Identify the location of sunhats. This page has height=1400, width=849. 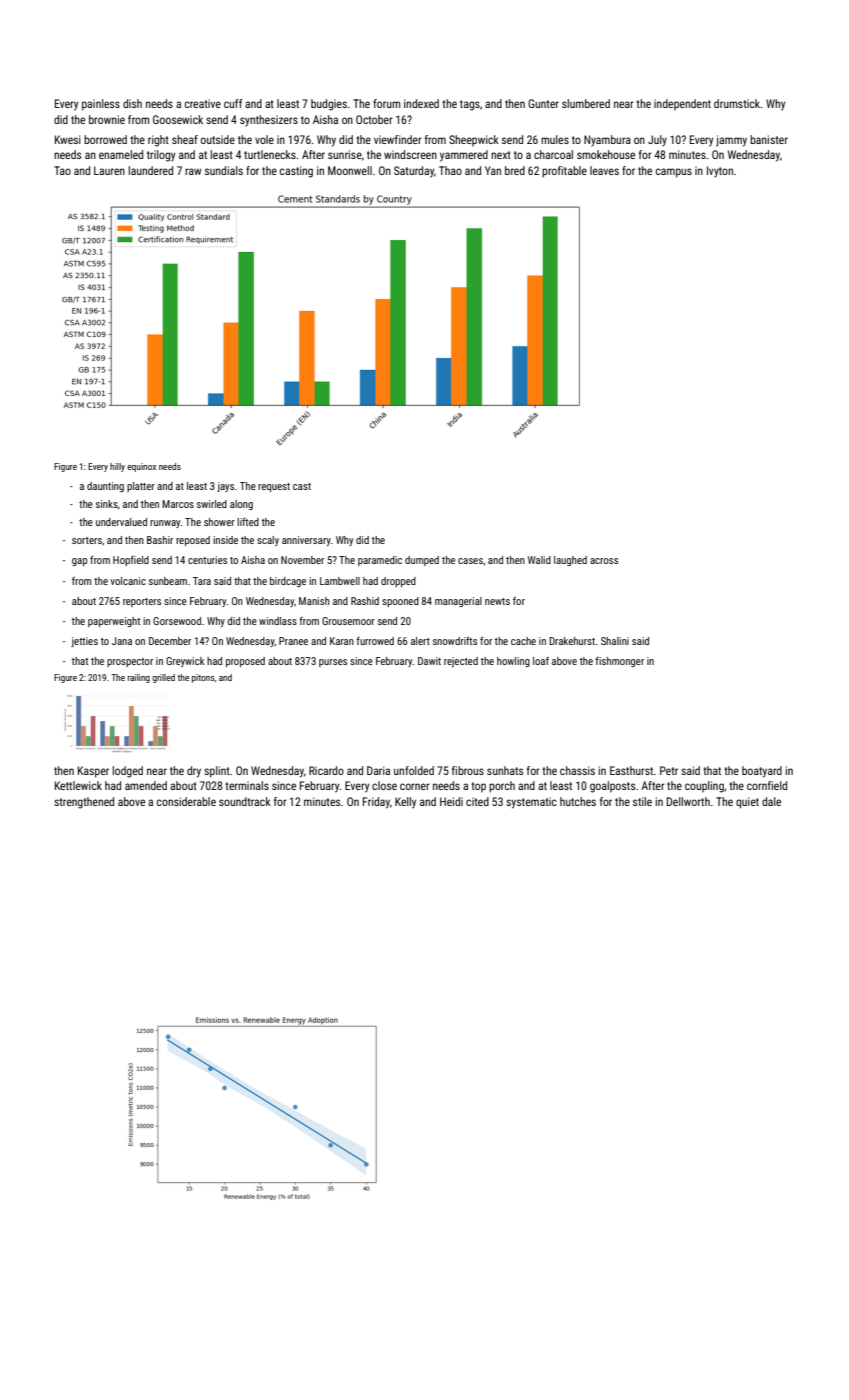
(505, 770).
